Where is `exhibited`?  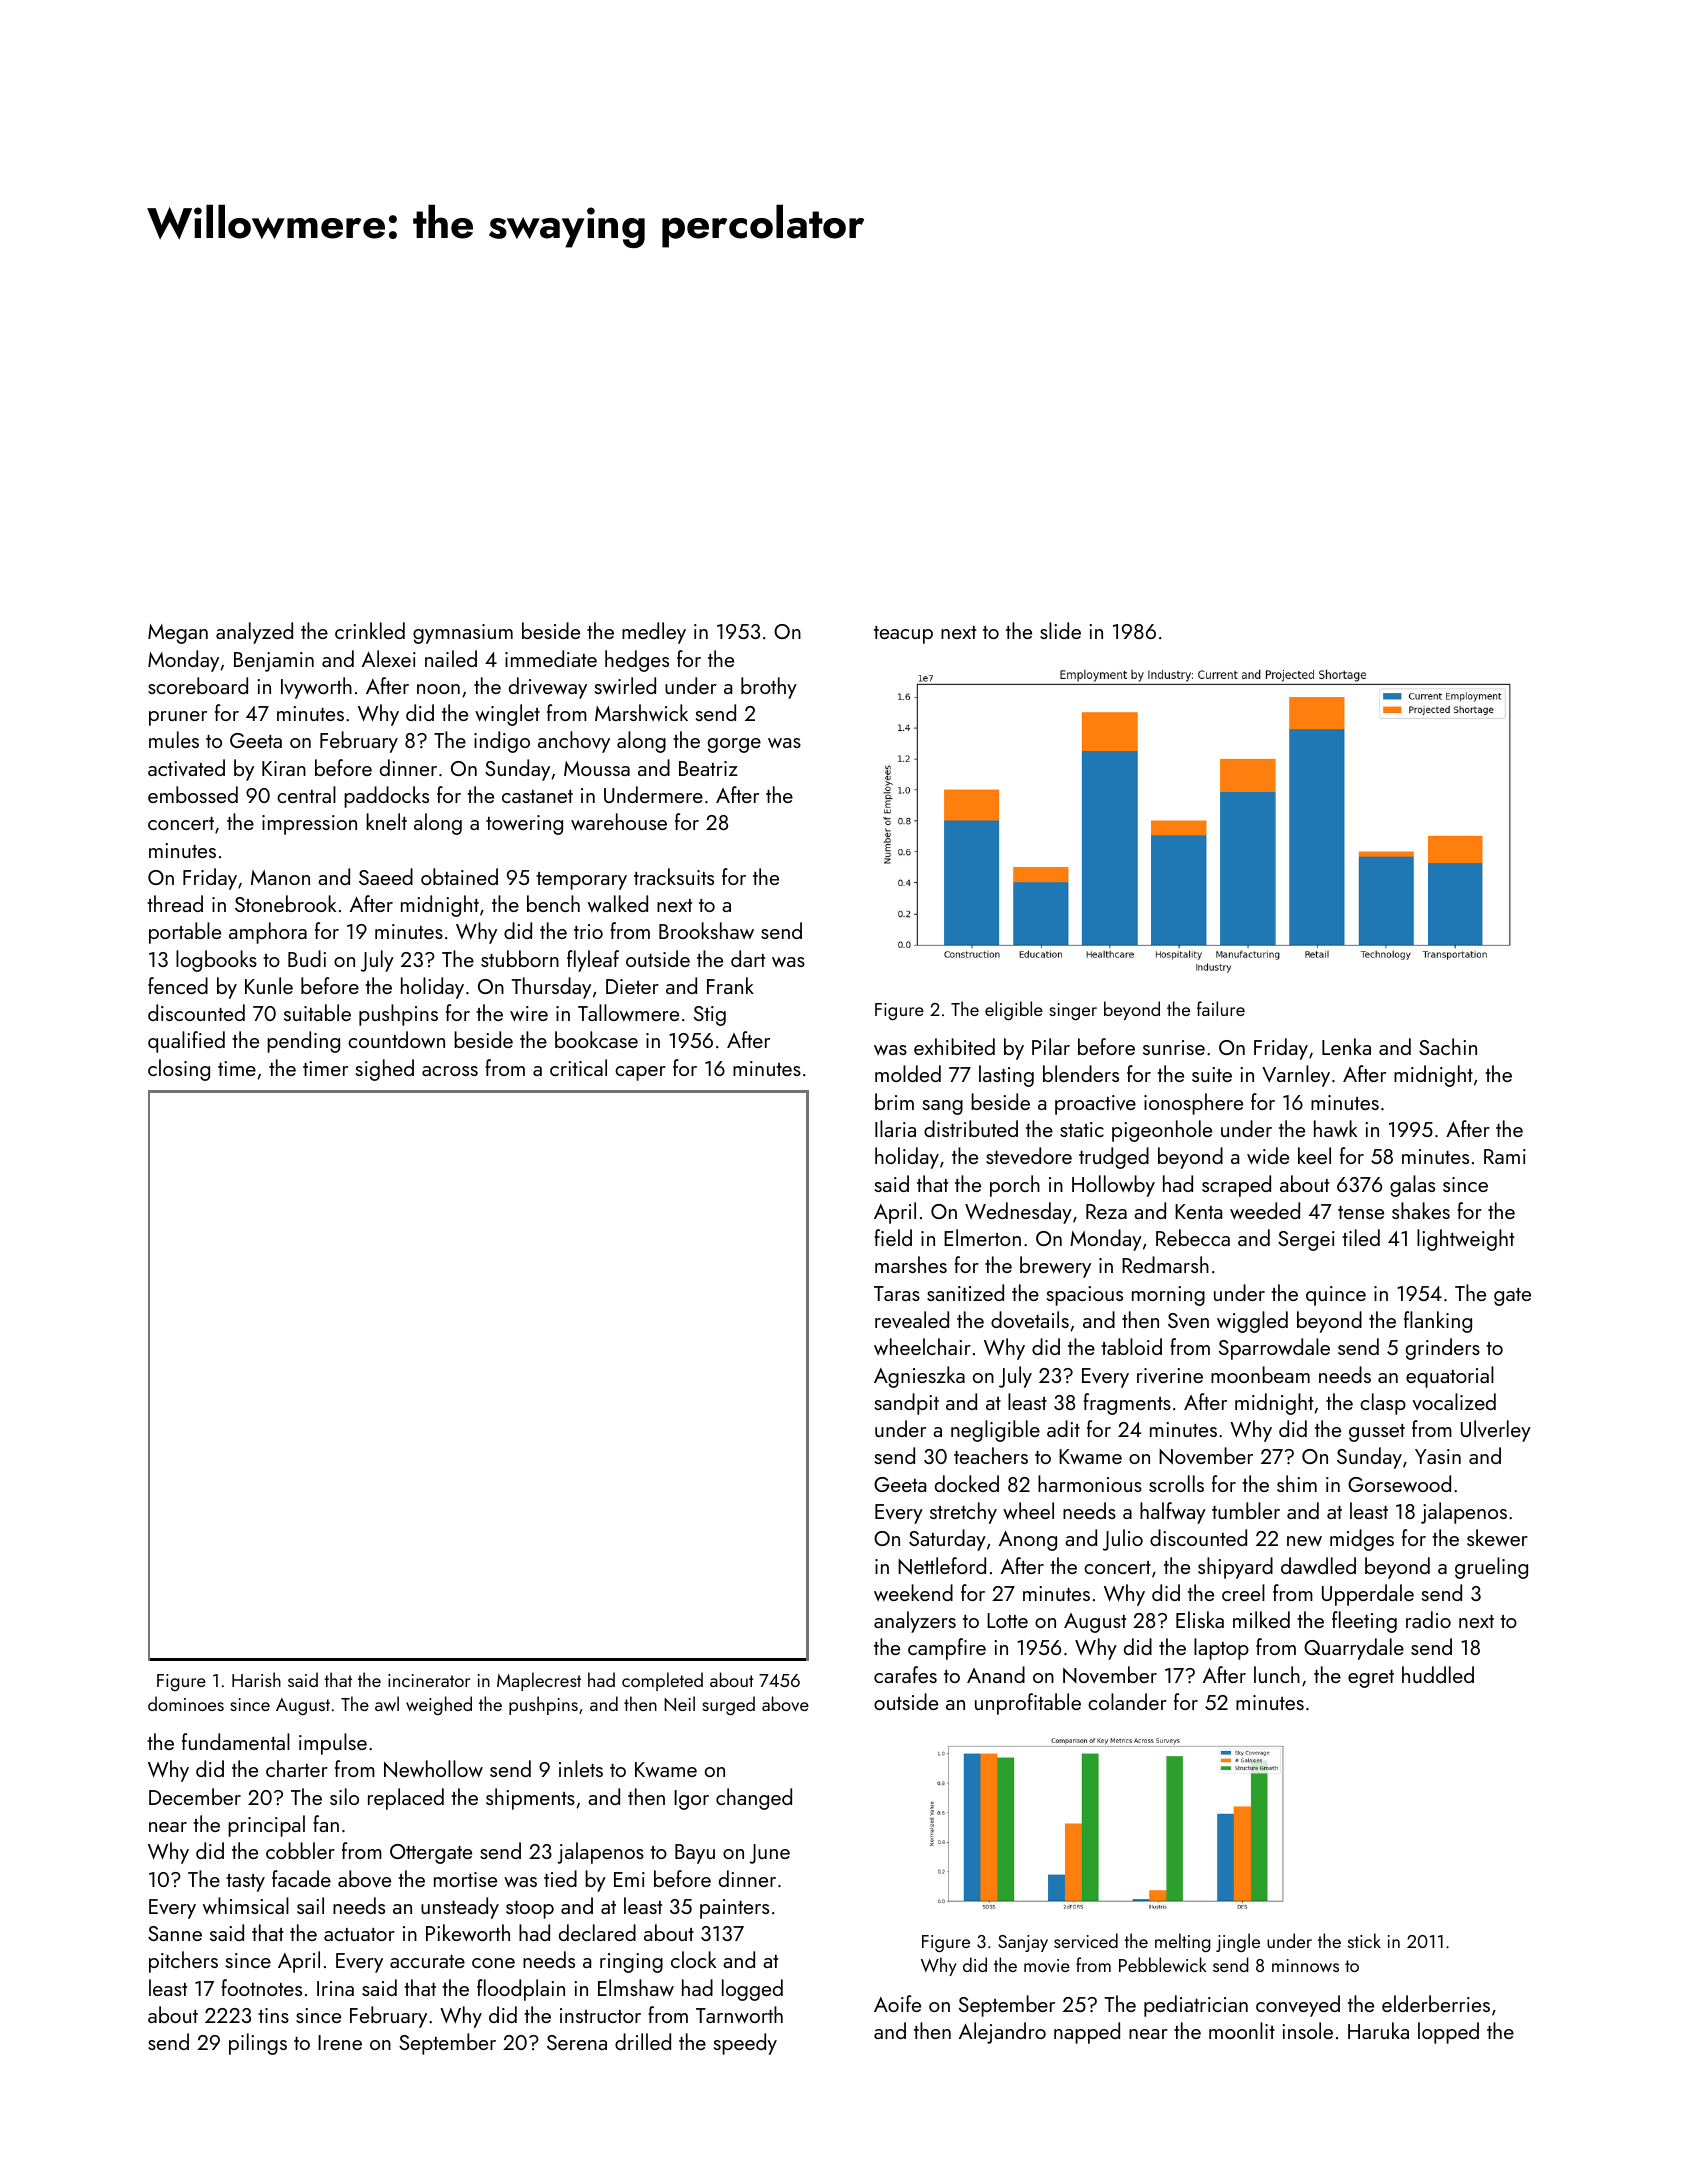 exhibited is located at coordinates (954, 1046).
